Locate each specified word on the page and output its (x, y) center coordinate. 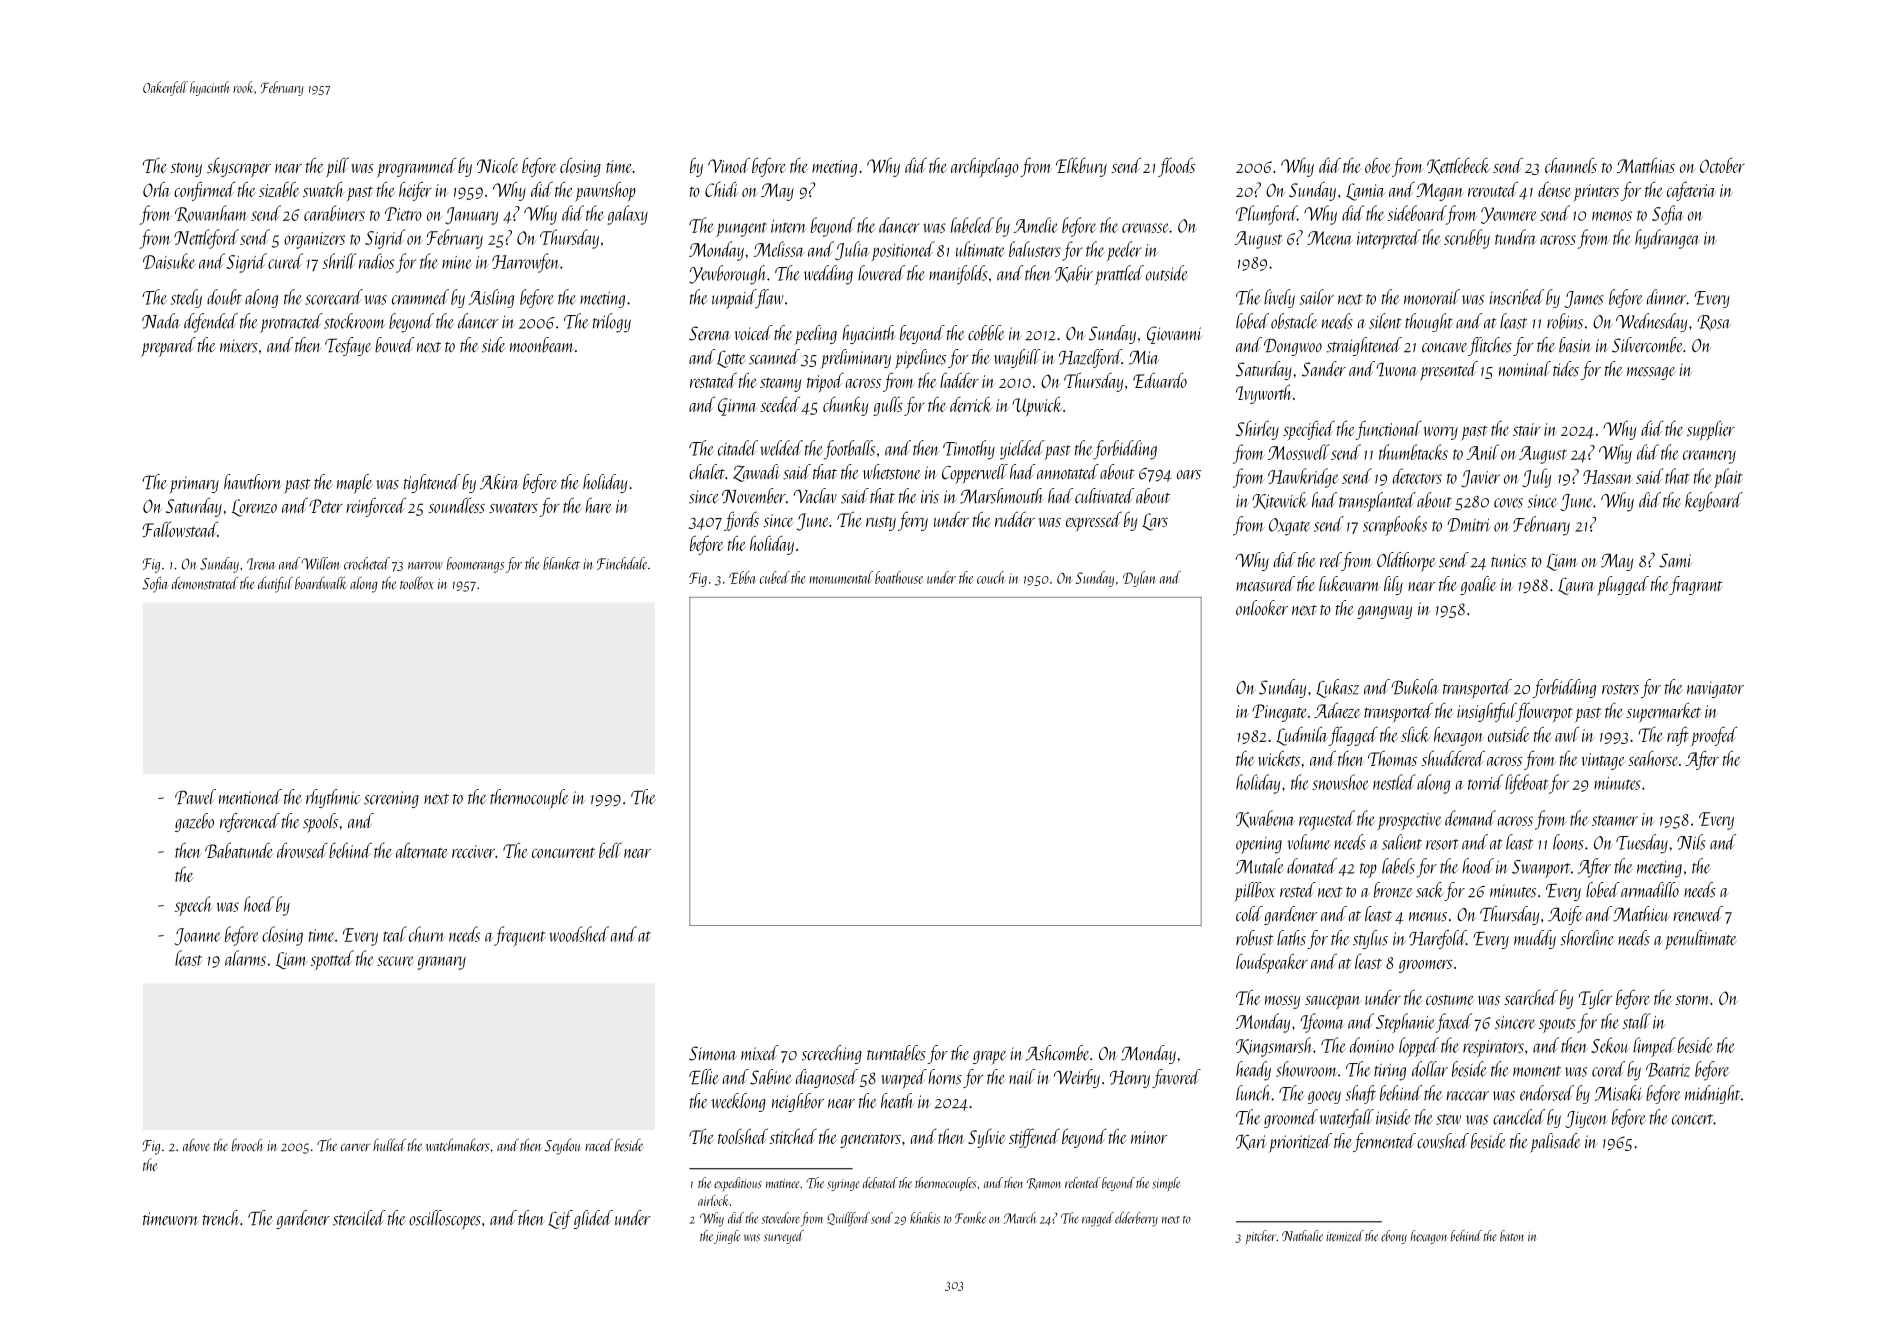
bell (610, 850)
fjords (741, 521)
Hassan (1608, 477)
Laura (1576, 586)
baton (1512, 1235)
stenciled (359, 1218)
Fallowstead (180, 529)
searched (1531, 997)
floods (1176, 167)
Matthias (1646, 165)
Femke (970, 1218)
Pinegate (1279, 713)
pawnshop (606, 191)
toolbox (417, 583)
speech (194, 906)
